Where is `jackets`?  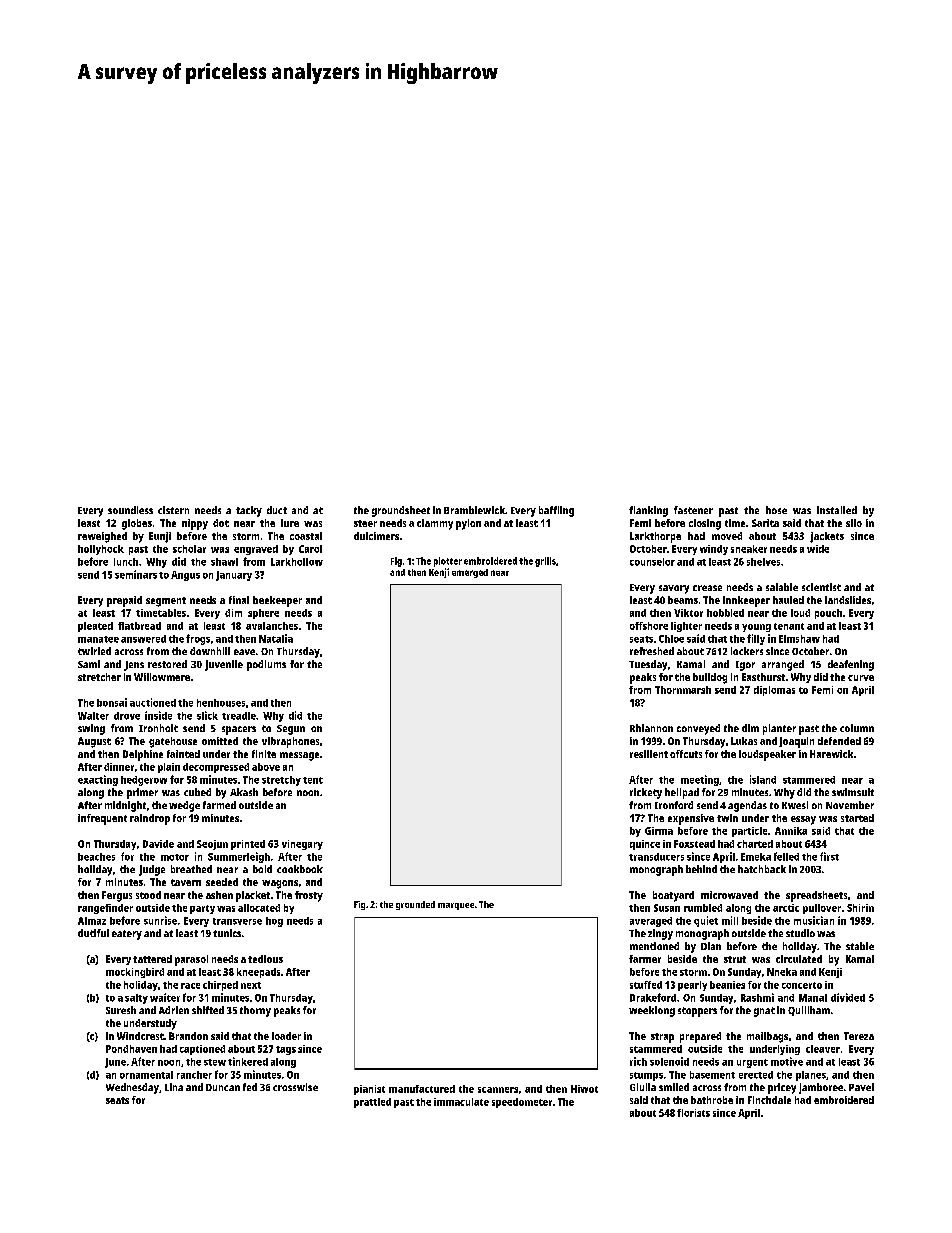
jackets is located at coordinates (827, 537).
